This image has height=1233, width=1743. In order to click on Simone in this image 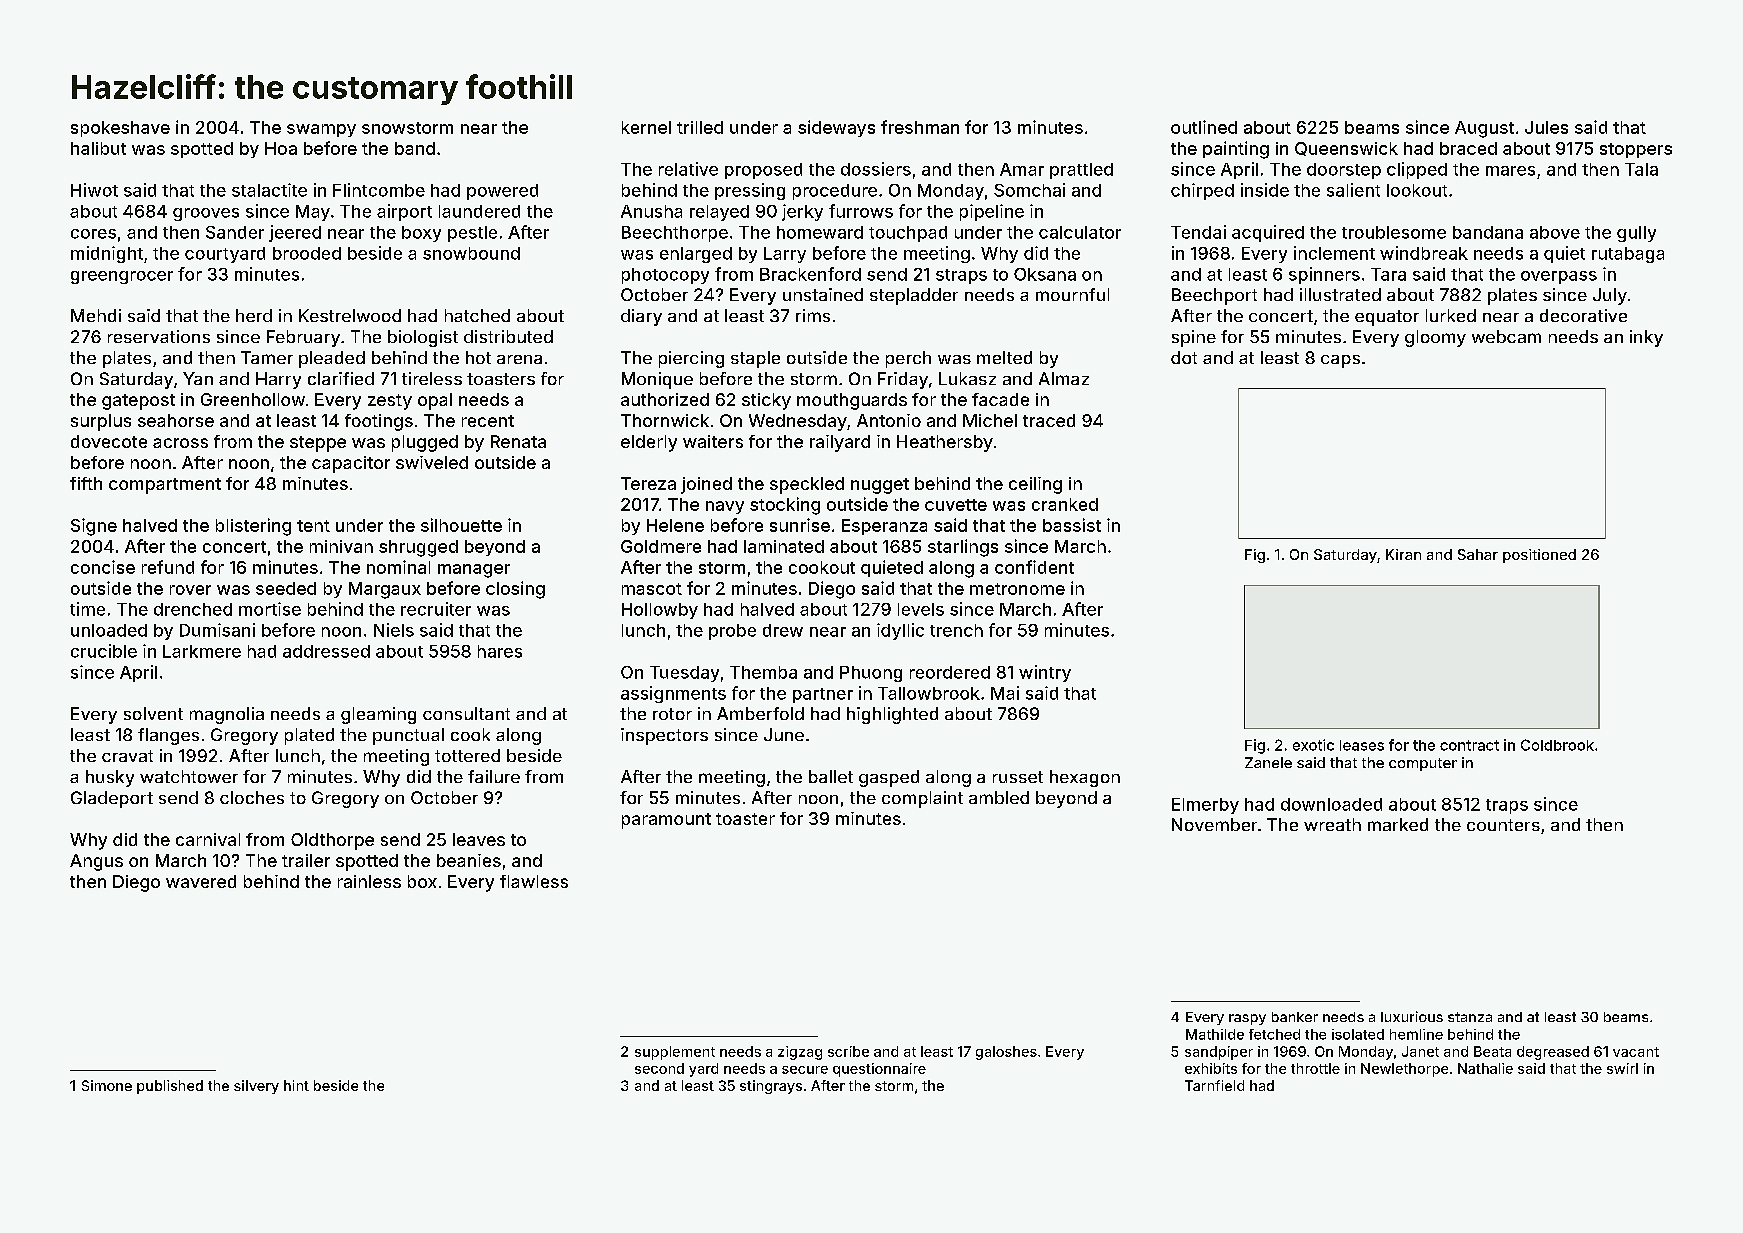, I will do `click(107, 1085)`.
